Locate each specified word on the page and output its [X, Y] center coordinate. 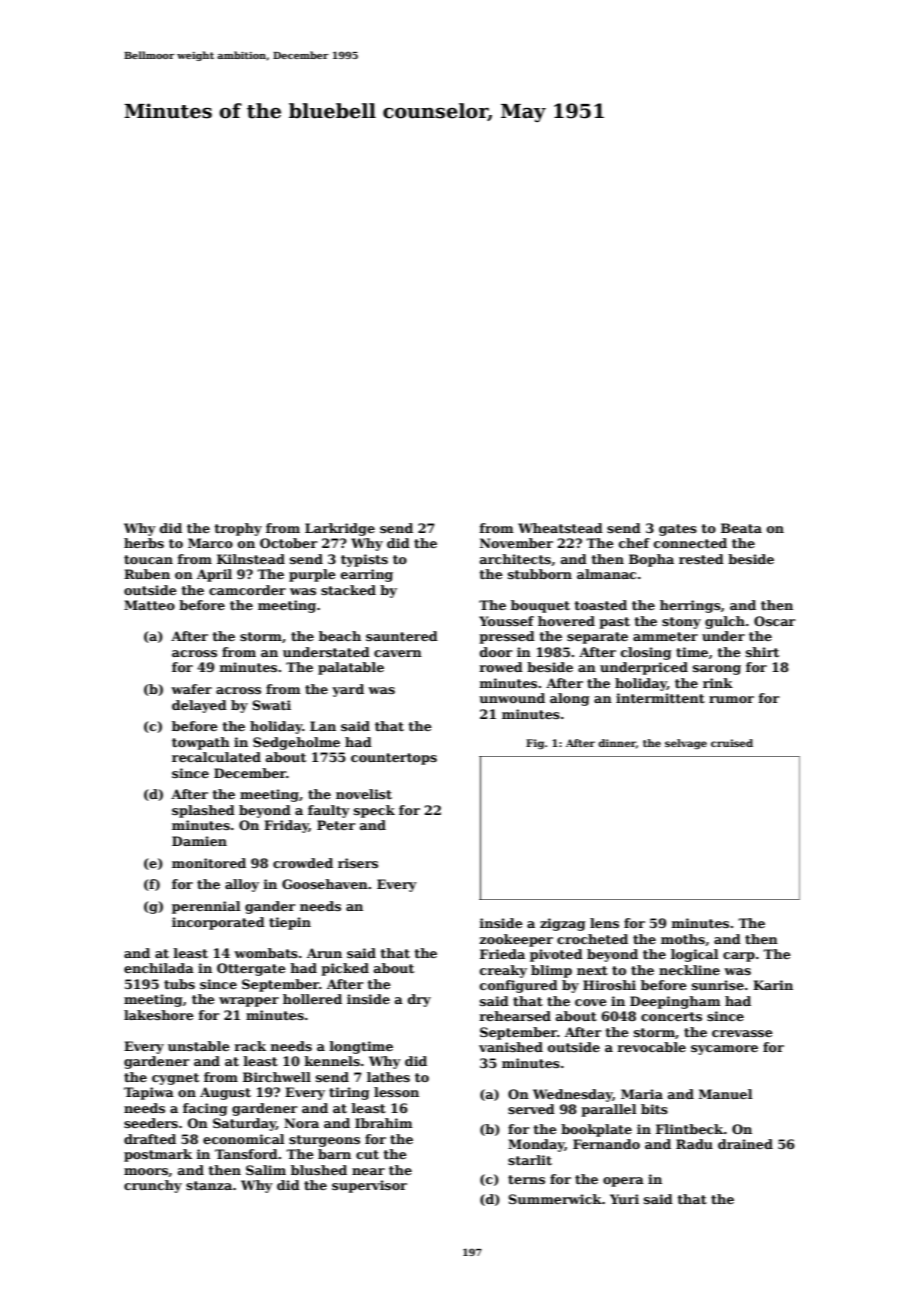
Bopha [651, 560]
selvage [686, 744]
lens [604, 923]
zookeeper [516, 940]
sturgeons [324, 1141]
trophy [238, 529]
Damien [199, 841]
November [516, 543]
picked [345, 969]
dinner [617, 744]
